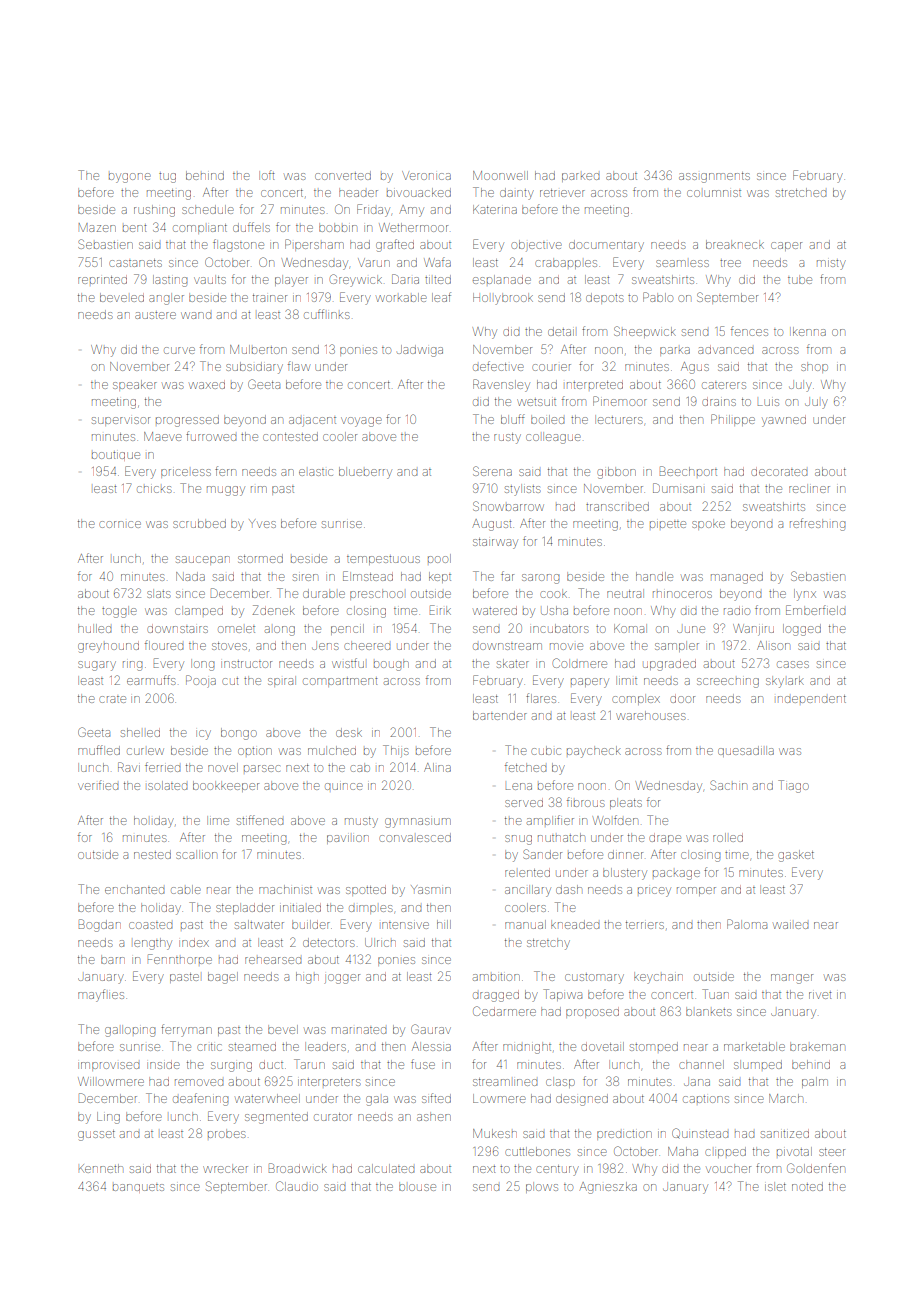 This document has height=1308, width=924. What do you see at coordinates (343, 175) in the document?
I see `converted` at bounding box center [343, 175].
